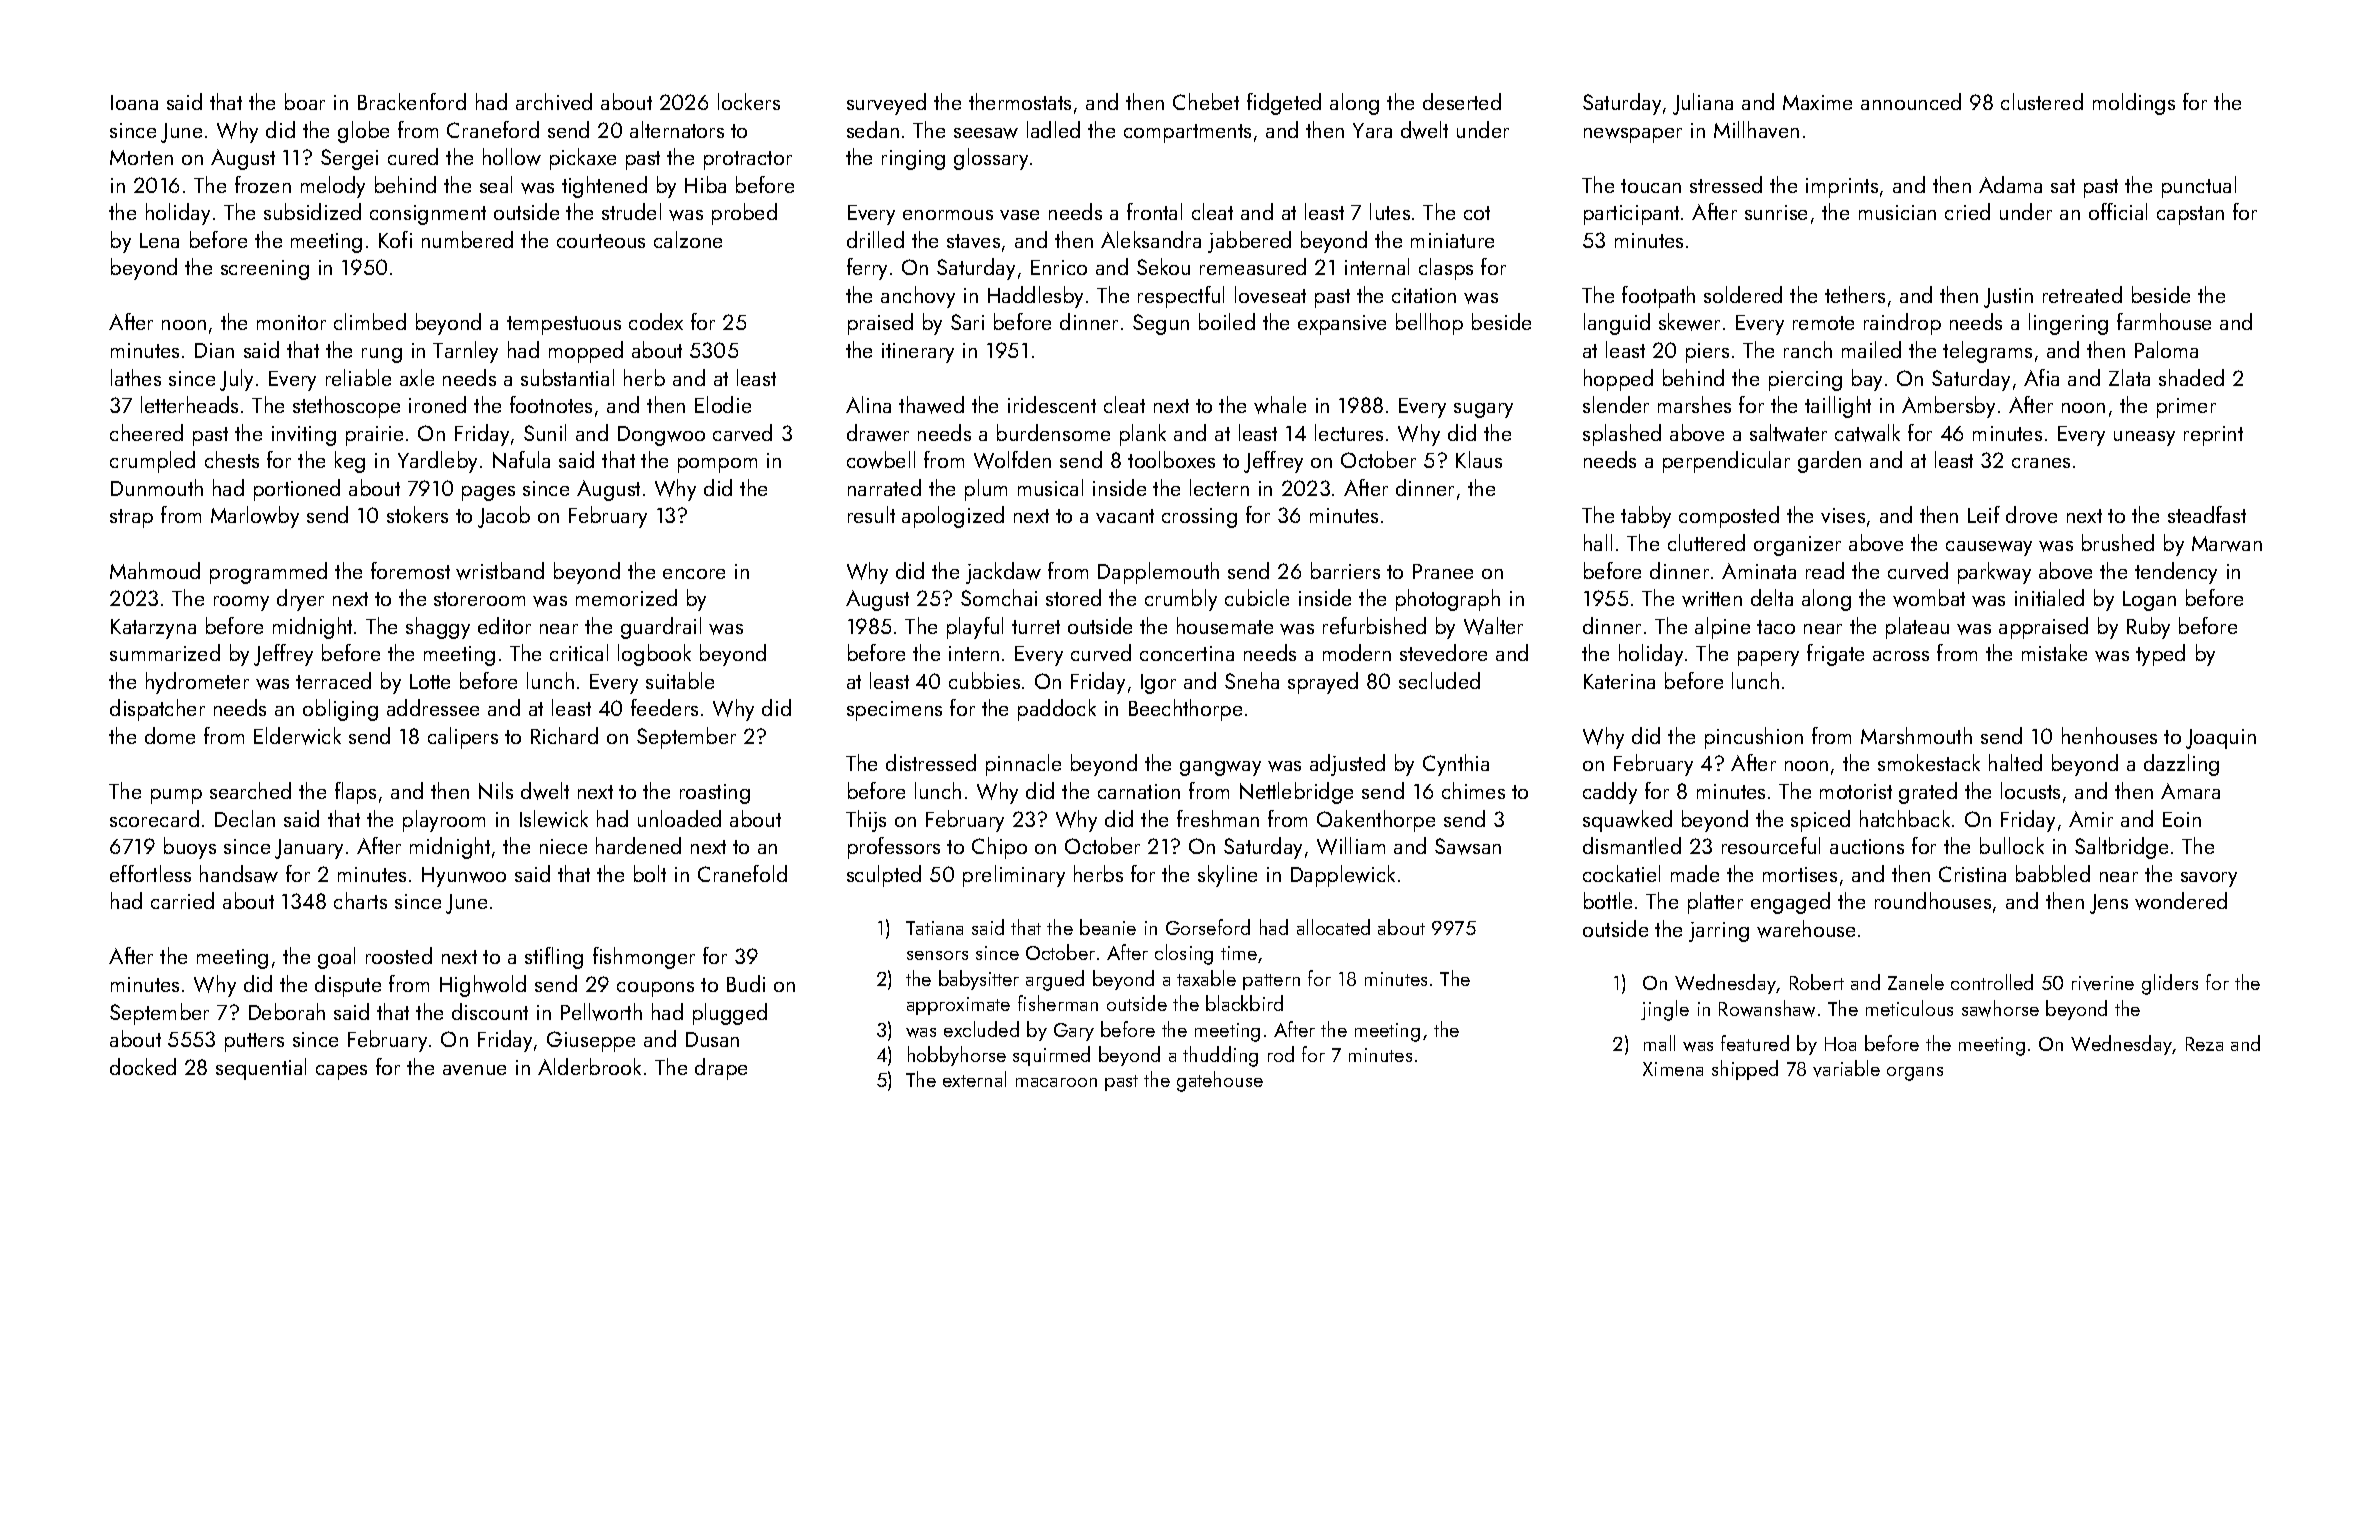 The height and width of the image is (1540, 2380). I want to click on raindrop, so click(1902, 324).
